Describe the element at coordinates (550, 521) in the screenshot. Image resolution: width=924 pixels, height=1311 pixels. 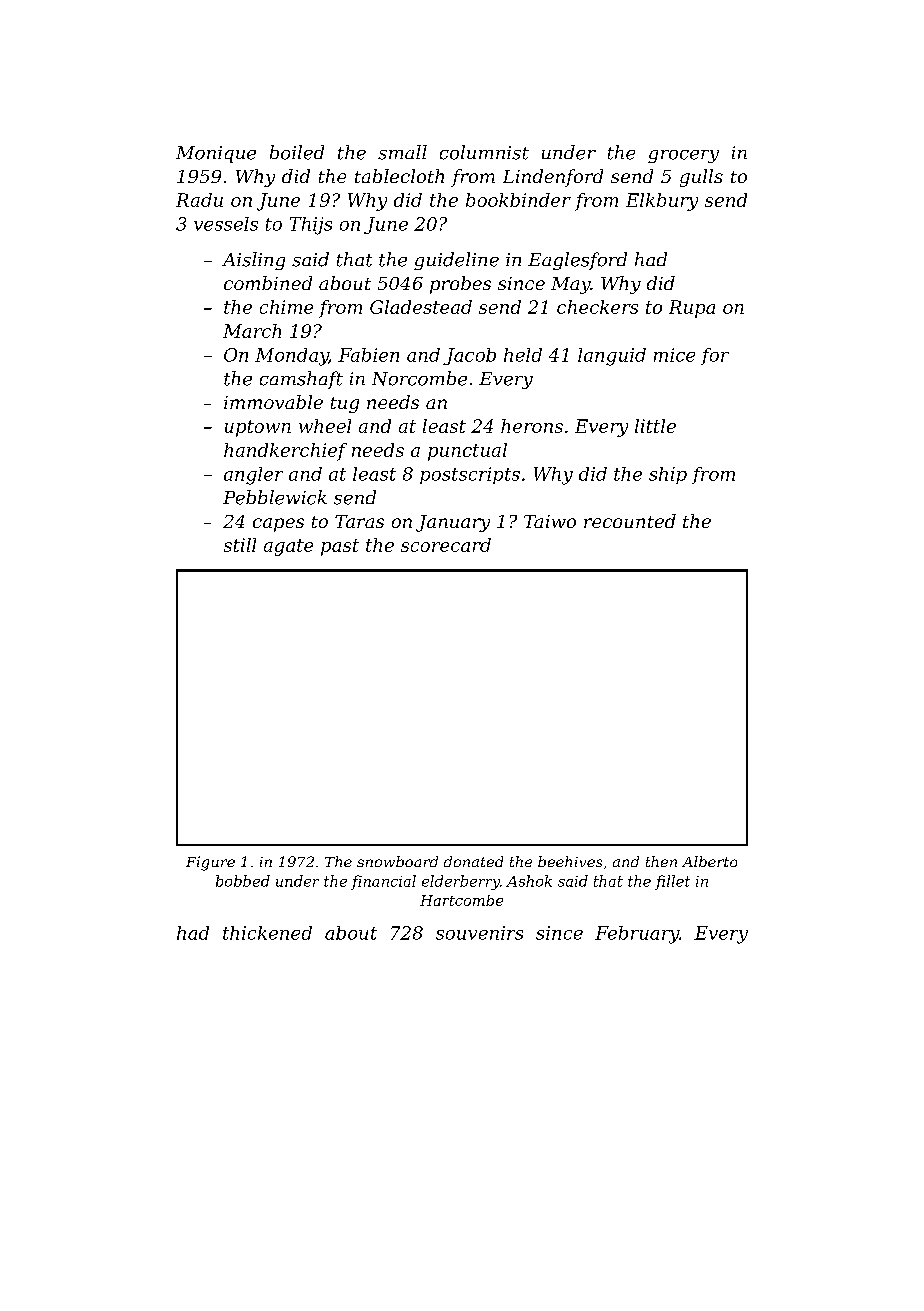
I see `Taiwo` at that location.
